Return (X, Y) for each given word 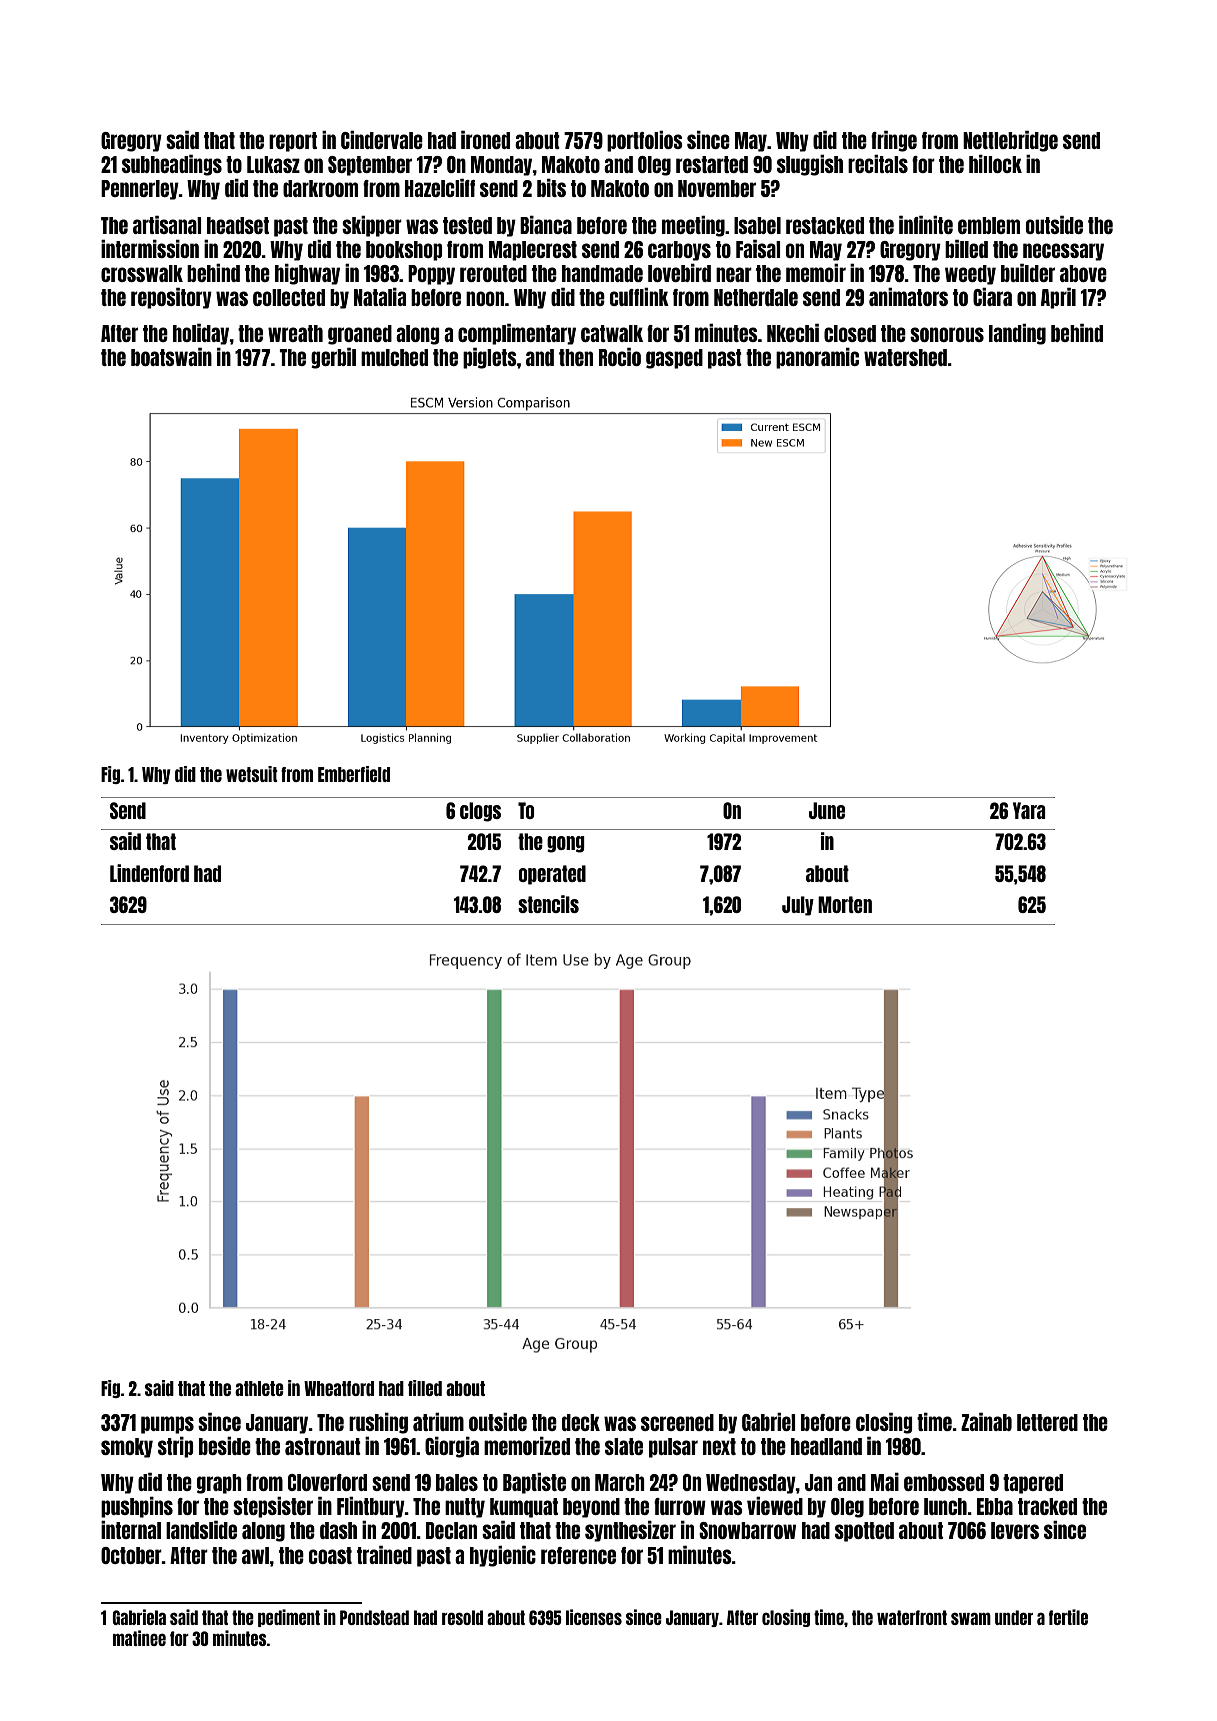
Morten (845, 904)
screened (677, 1422)
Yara (1029, 810)
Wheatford (339, 1388)
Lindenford (149, 873)
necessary (1063, 252)
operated (552, 875)
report (293, 142)
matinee (139, 1638)
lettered (1047, 1422)
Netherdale (756, 297)
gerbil (333, 358)
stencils (548, 904)
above (1083, 273)
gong (566, 844)
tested (467, 225)
